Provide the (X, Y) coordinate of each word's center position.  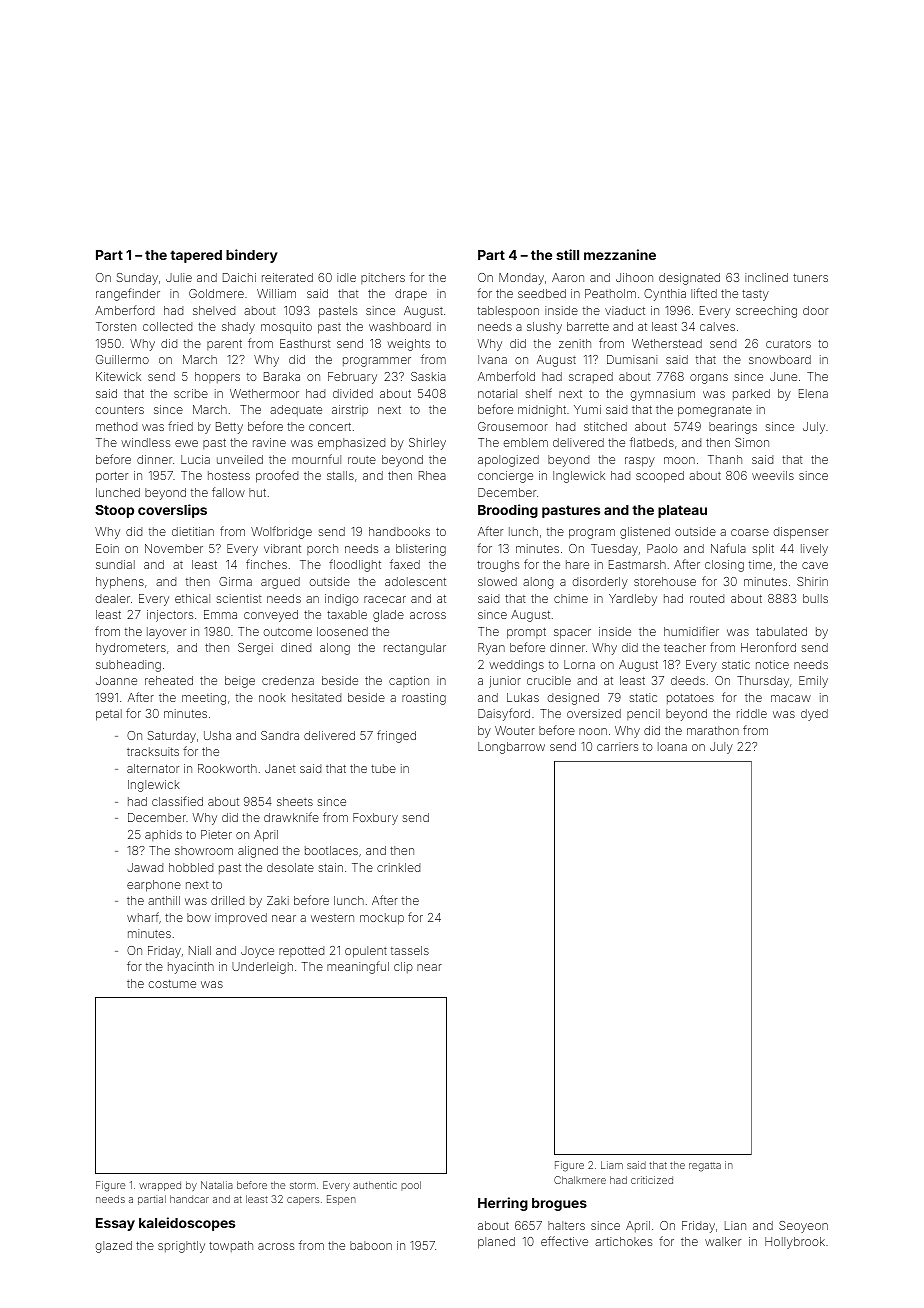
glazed (113, 1247)
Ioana (672, 746)
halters (566, 1225)
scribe (191, 393)
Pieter (216, 834)
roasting (424, 699)
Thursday (763, 682)
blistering (421, 550)
